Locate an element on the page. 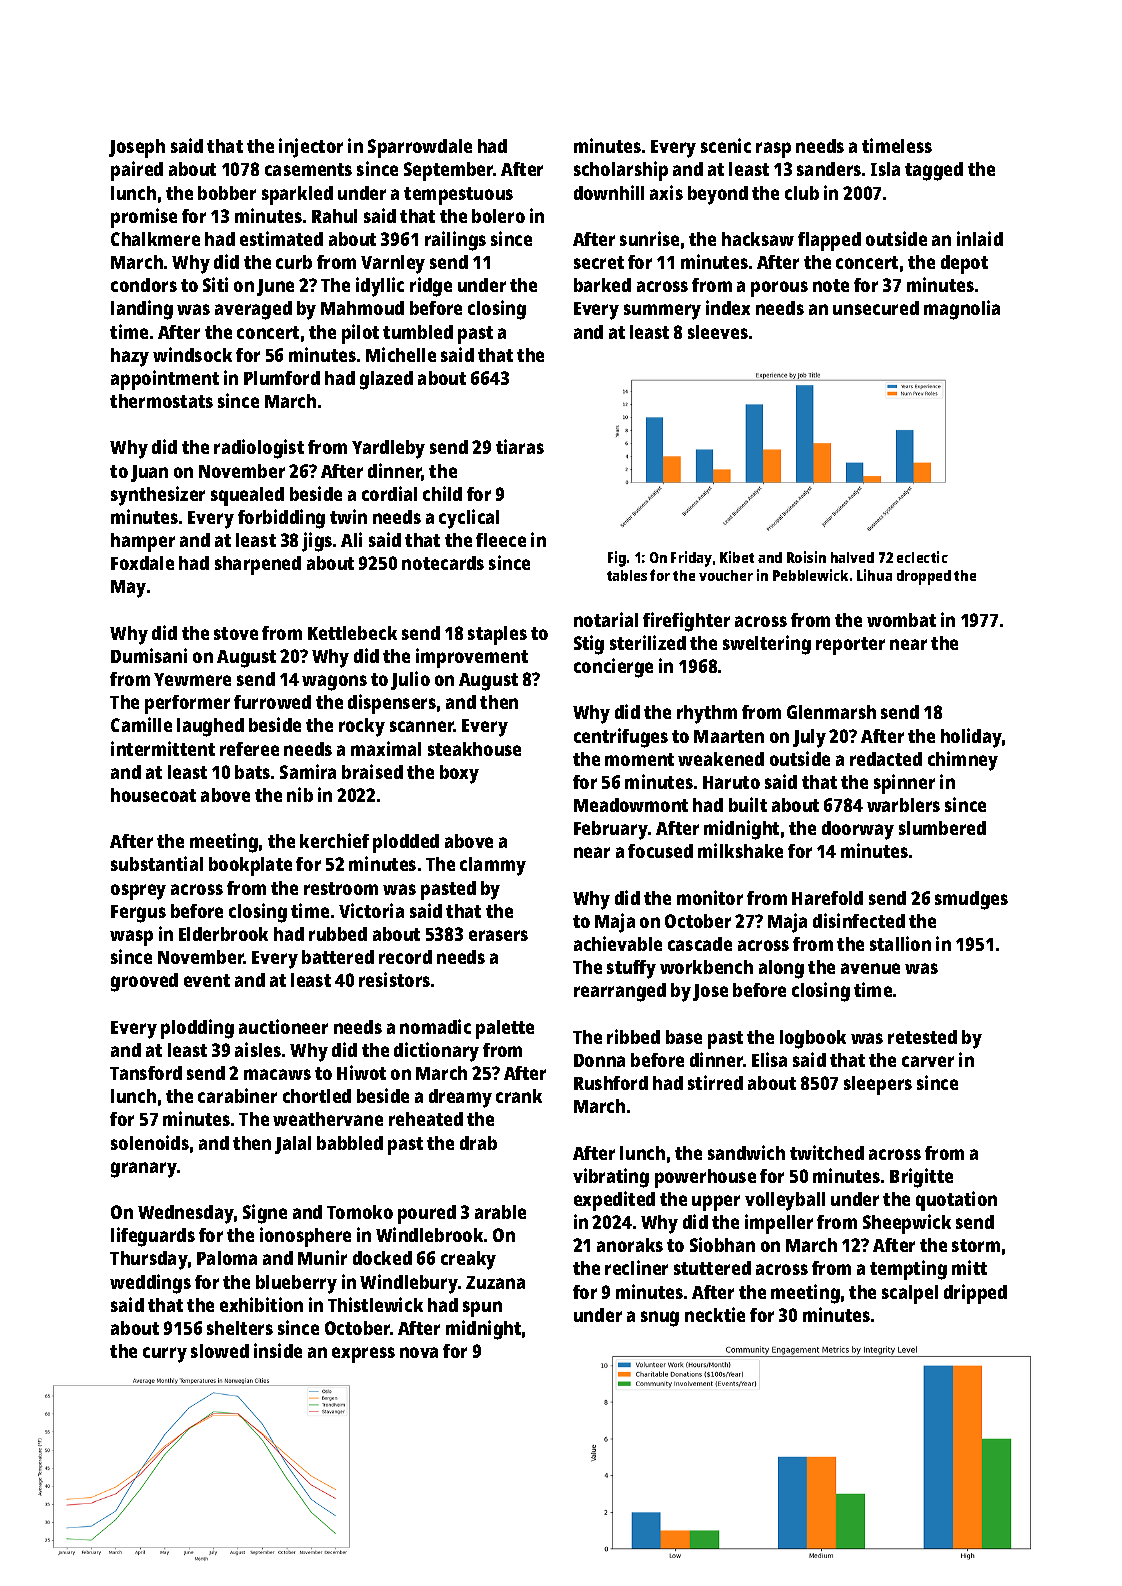  twin is located at coordinates (348, 516).
